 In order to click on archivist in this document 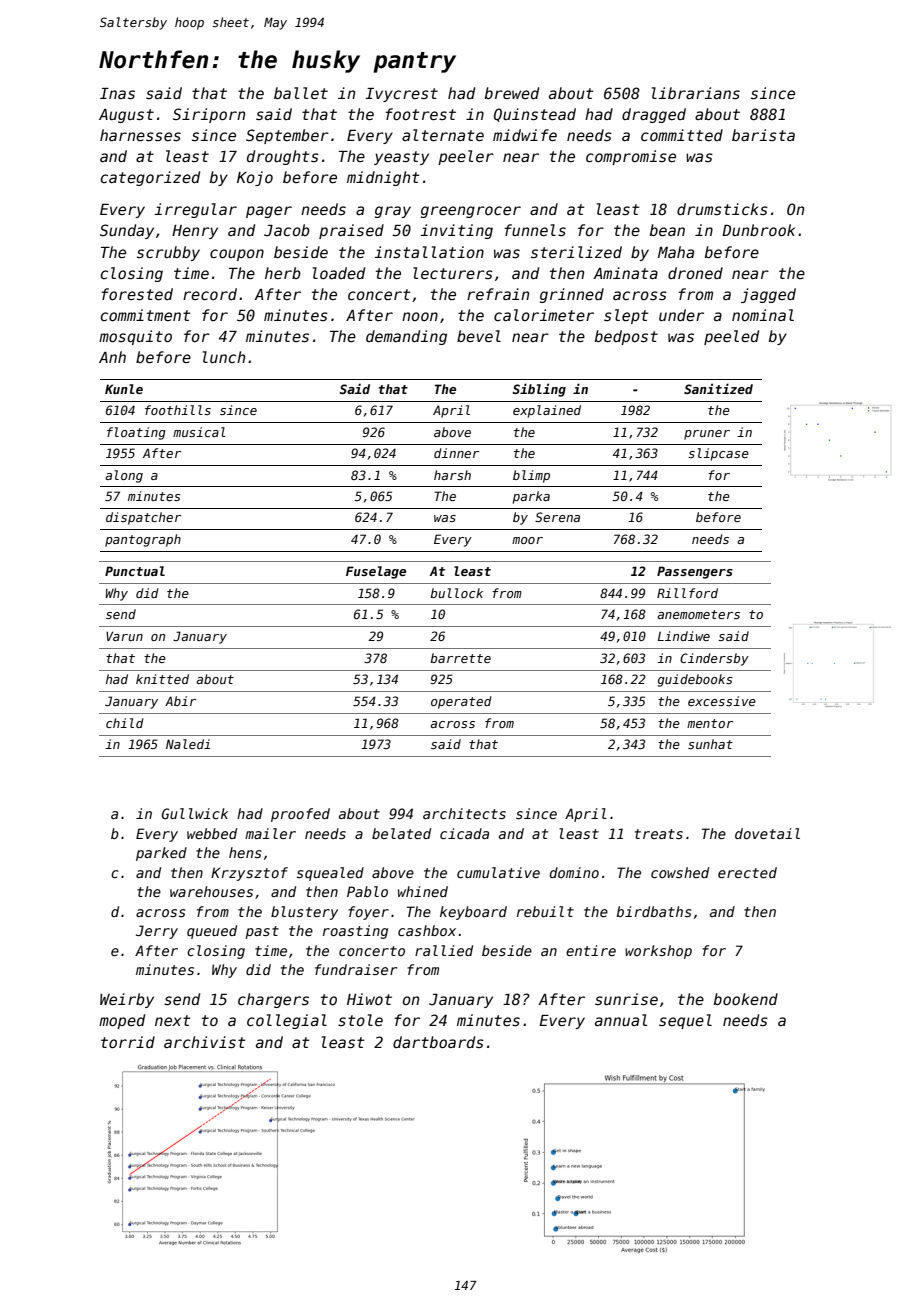, I will do `click(205, 1042)`.
